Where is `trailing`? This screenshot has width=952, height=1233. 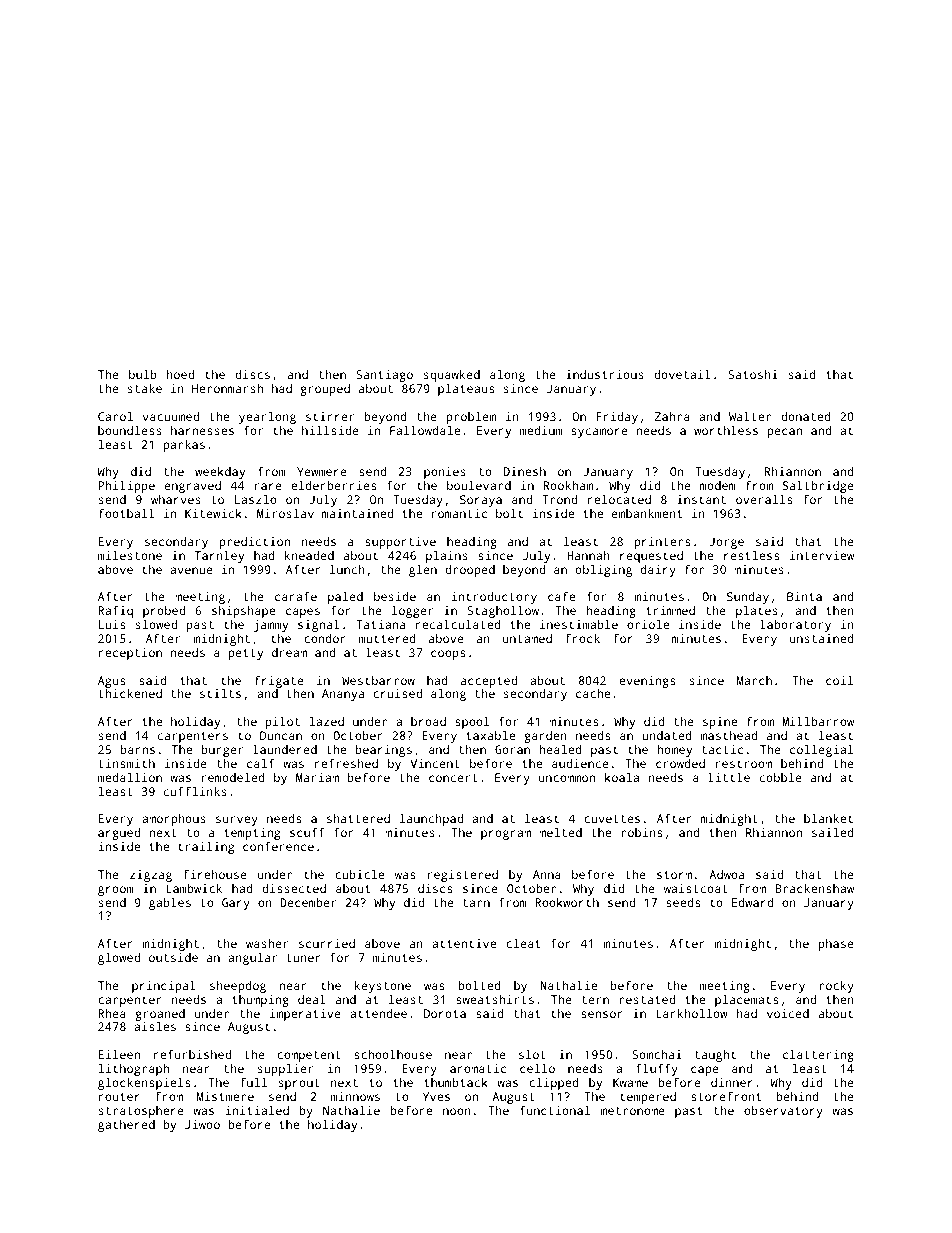
trailing is located at coordinates (206, 848).
